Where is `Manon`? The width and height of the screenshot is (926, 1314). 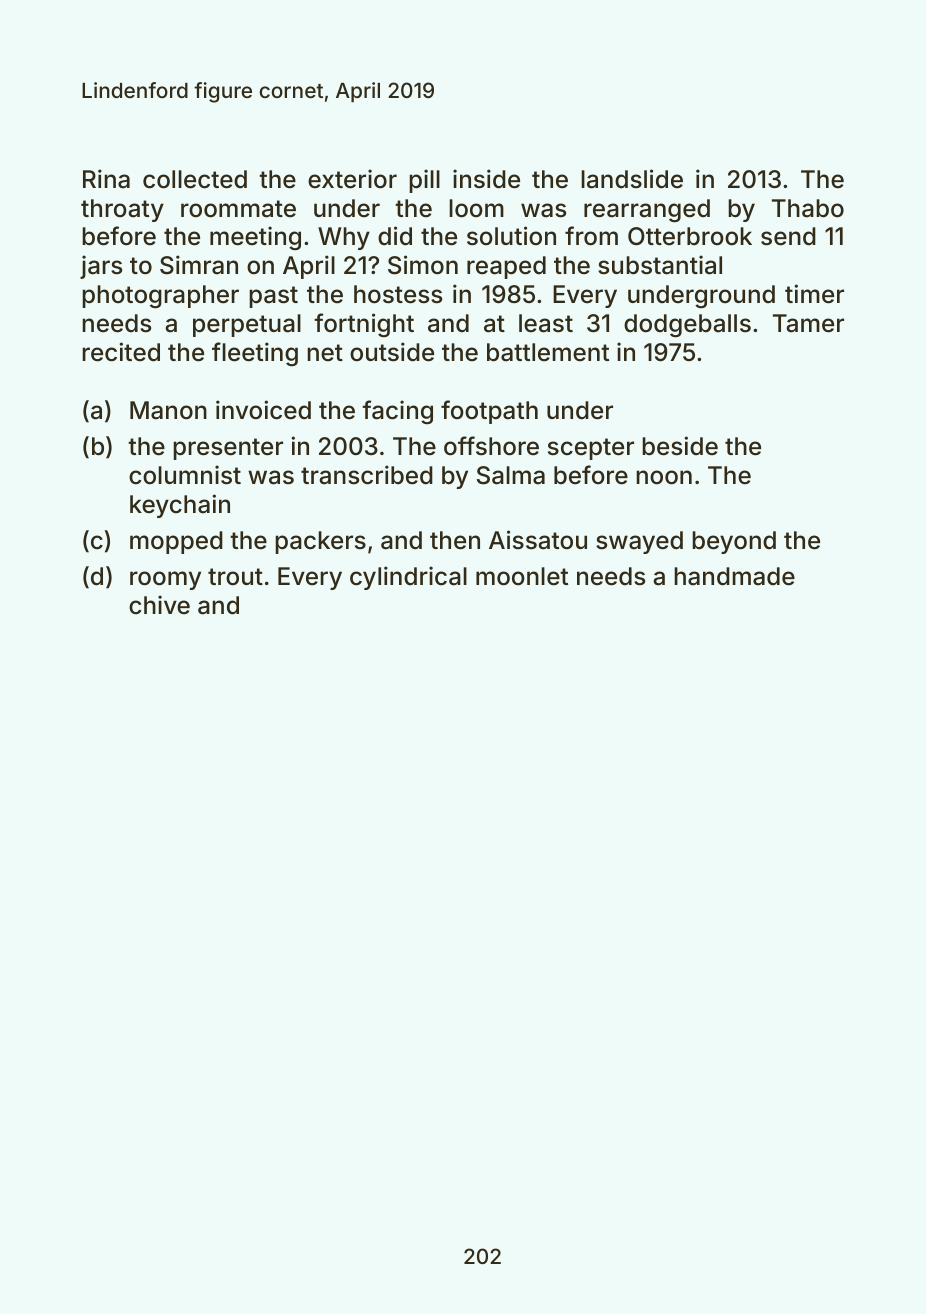
Manon is located at coordinates (168, 410).
